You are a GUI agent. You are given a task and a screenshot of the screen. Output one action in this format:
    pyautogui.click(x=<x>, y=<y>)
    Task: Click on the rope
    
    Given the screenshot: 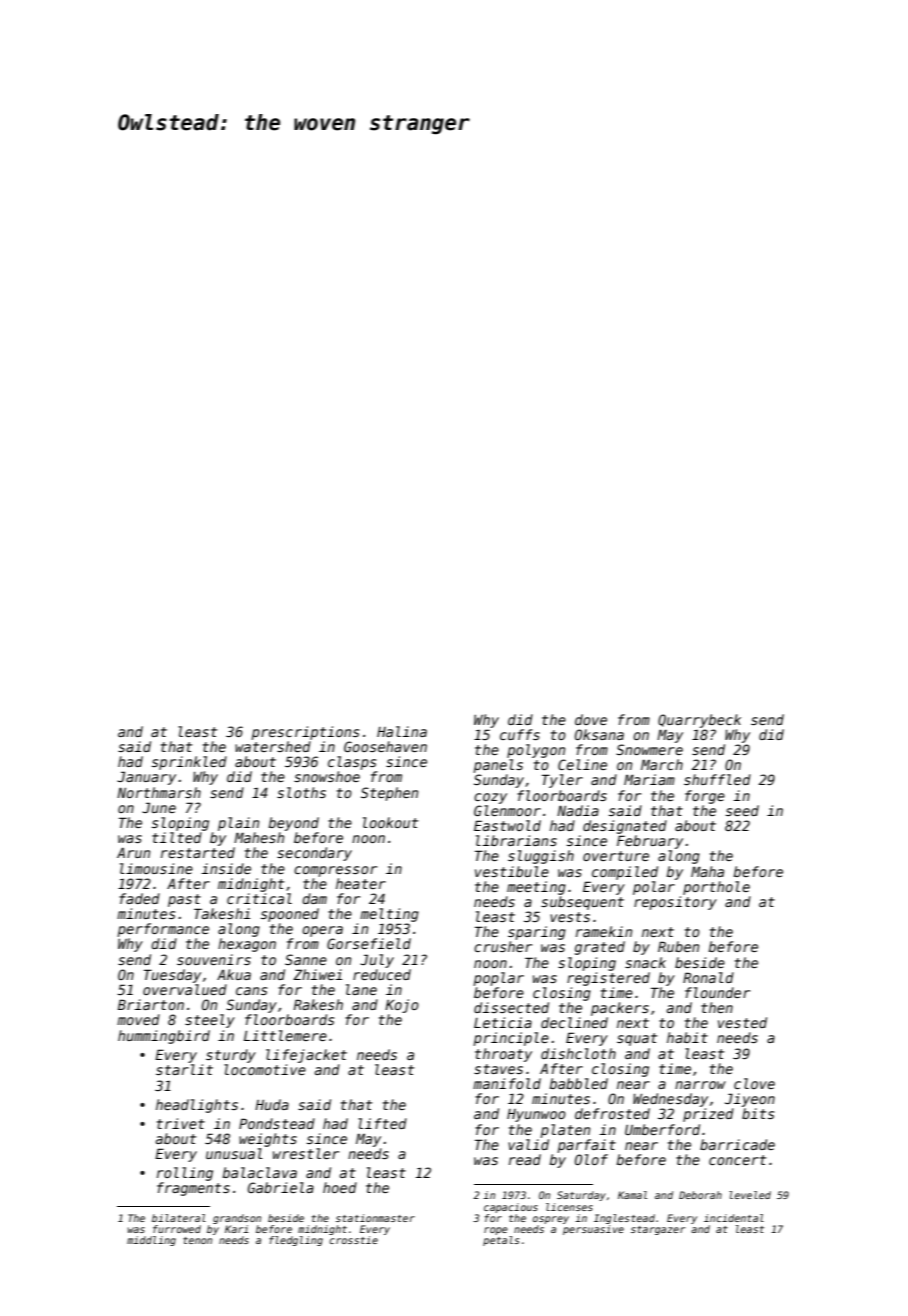 What is the action you would take?
    pyautogui.click(x=496, y=1231)
